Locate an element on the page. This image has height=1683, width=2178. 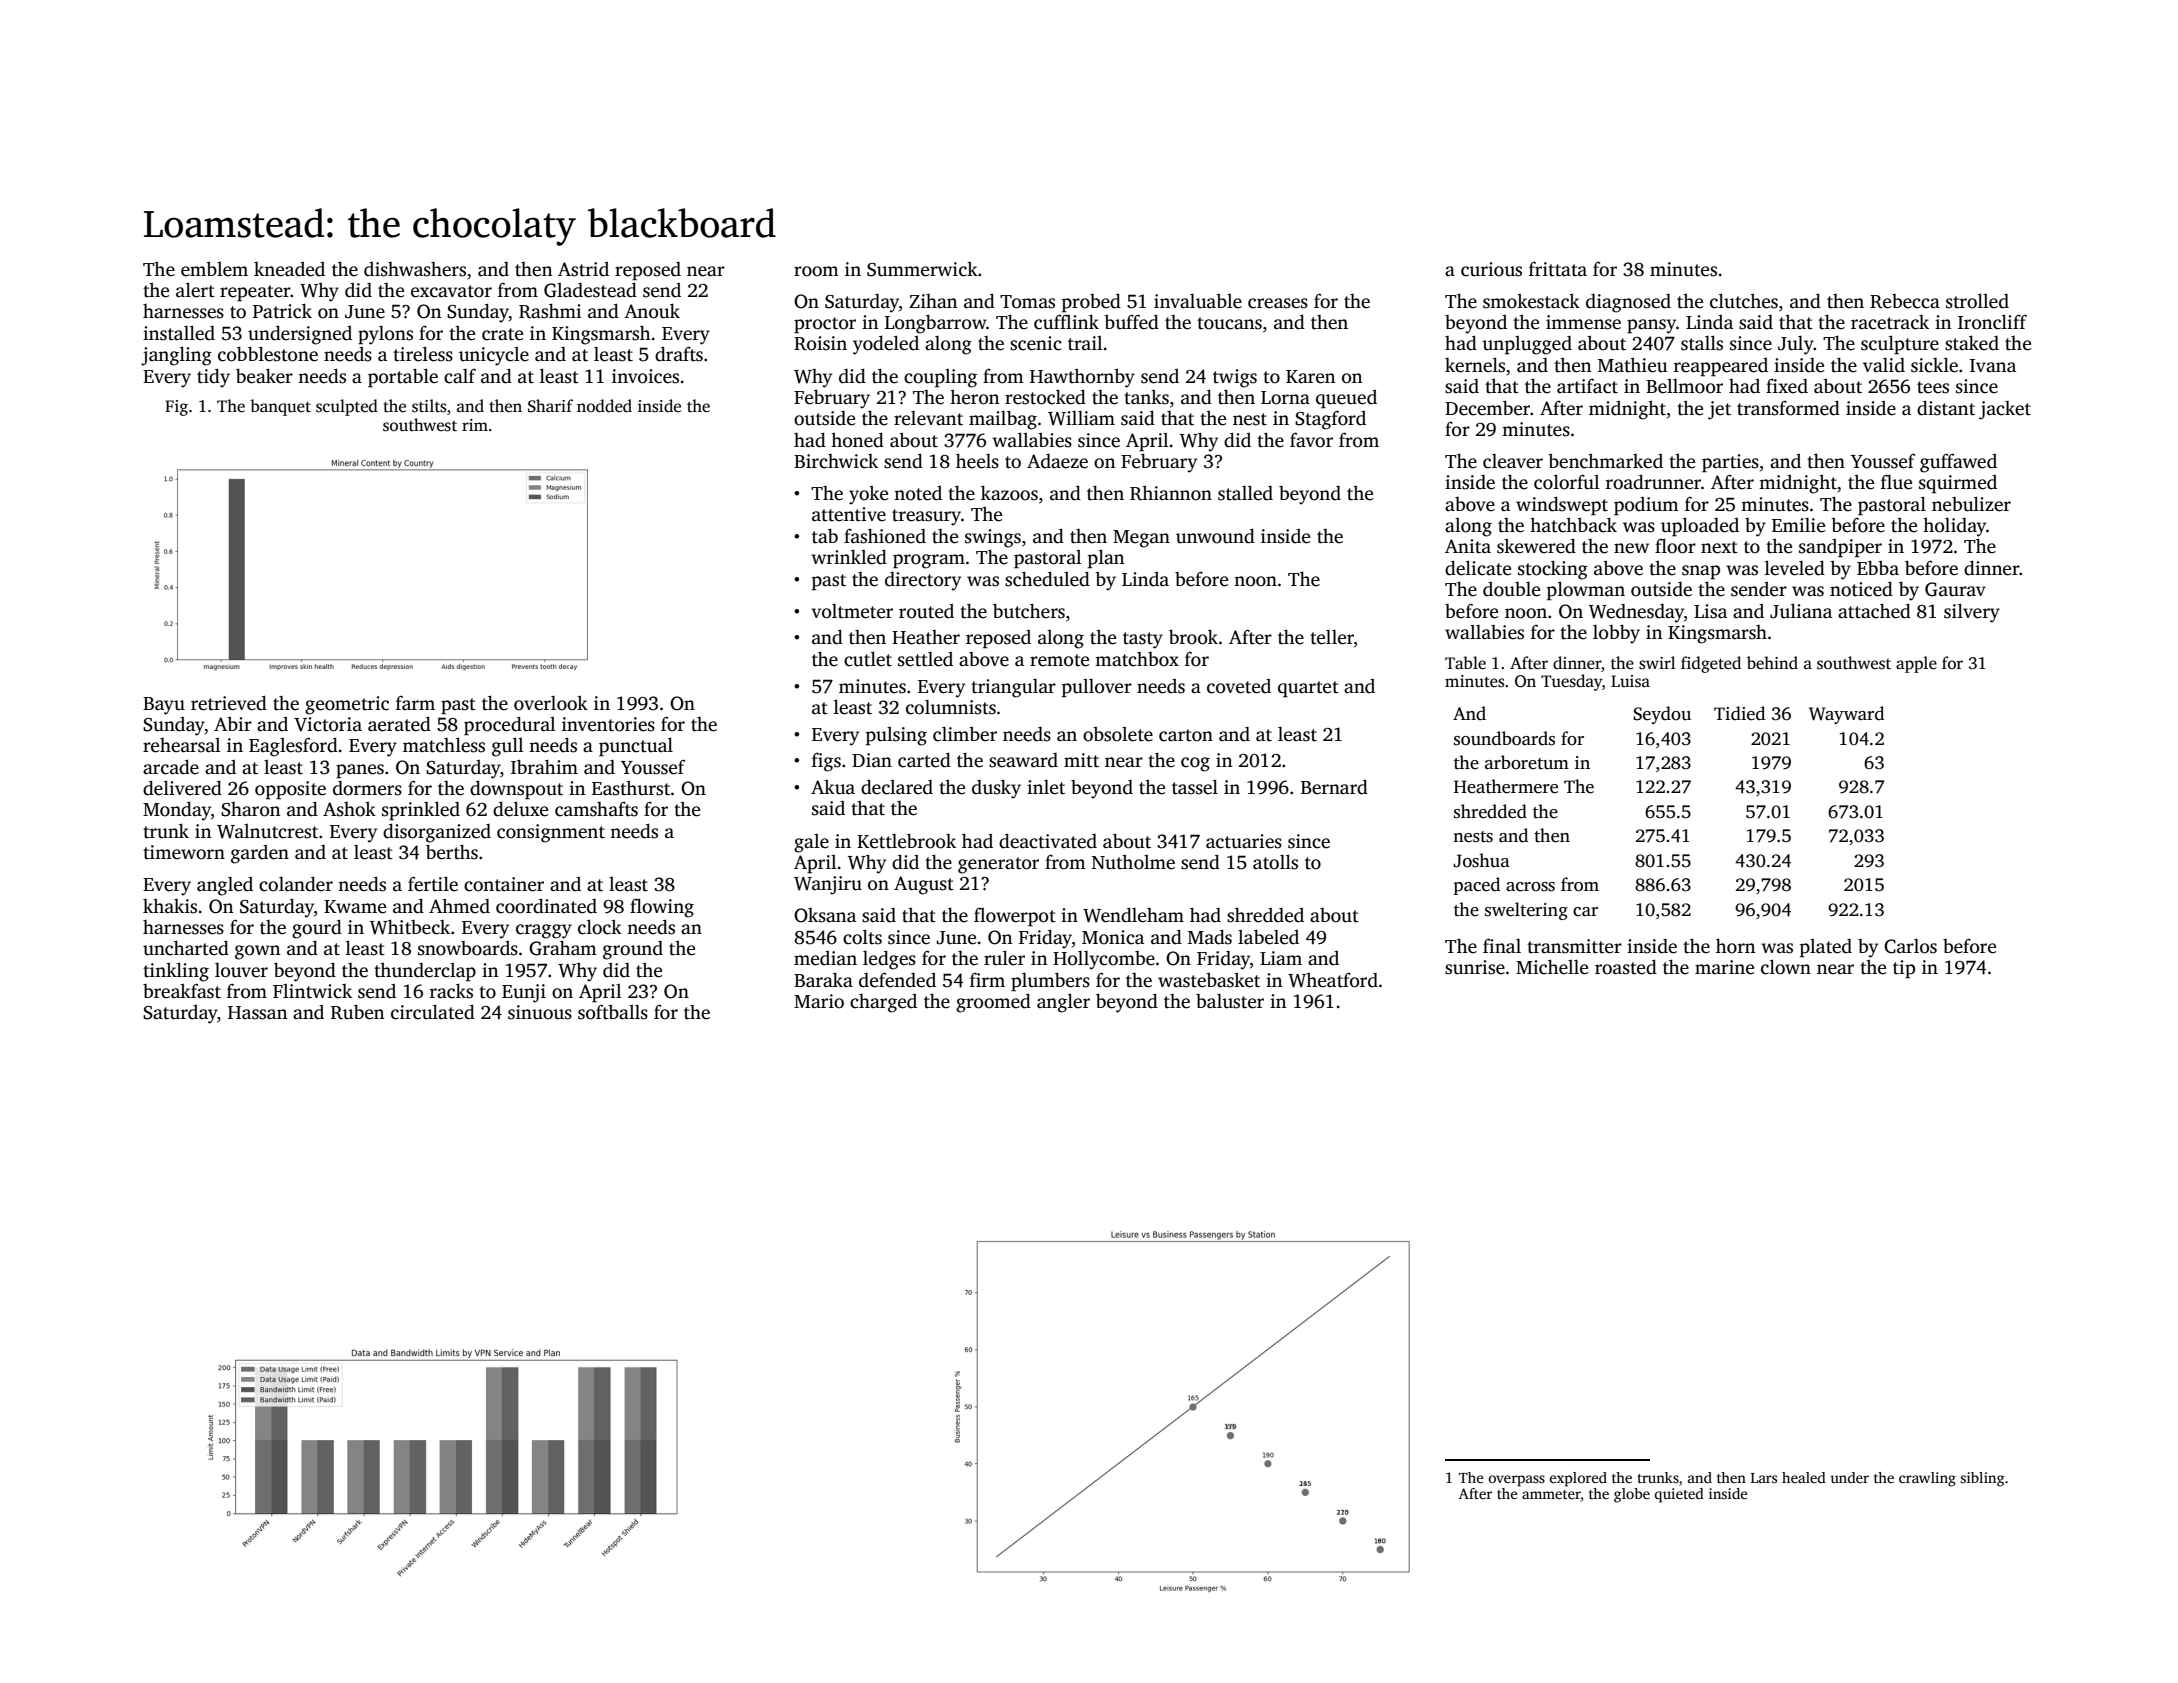
baluster is located at coordinates (1230, 1001).
